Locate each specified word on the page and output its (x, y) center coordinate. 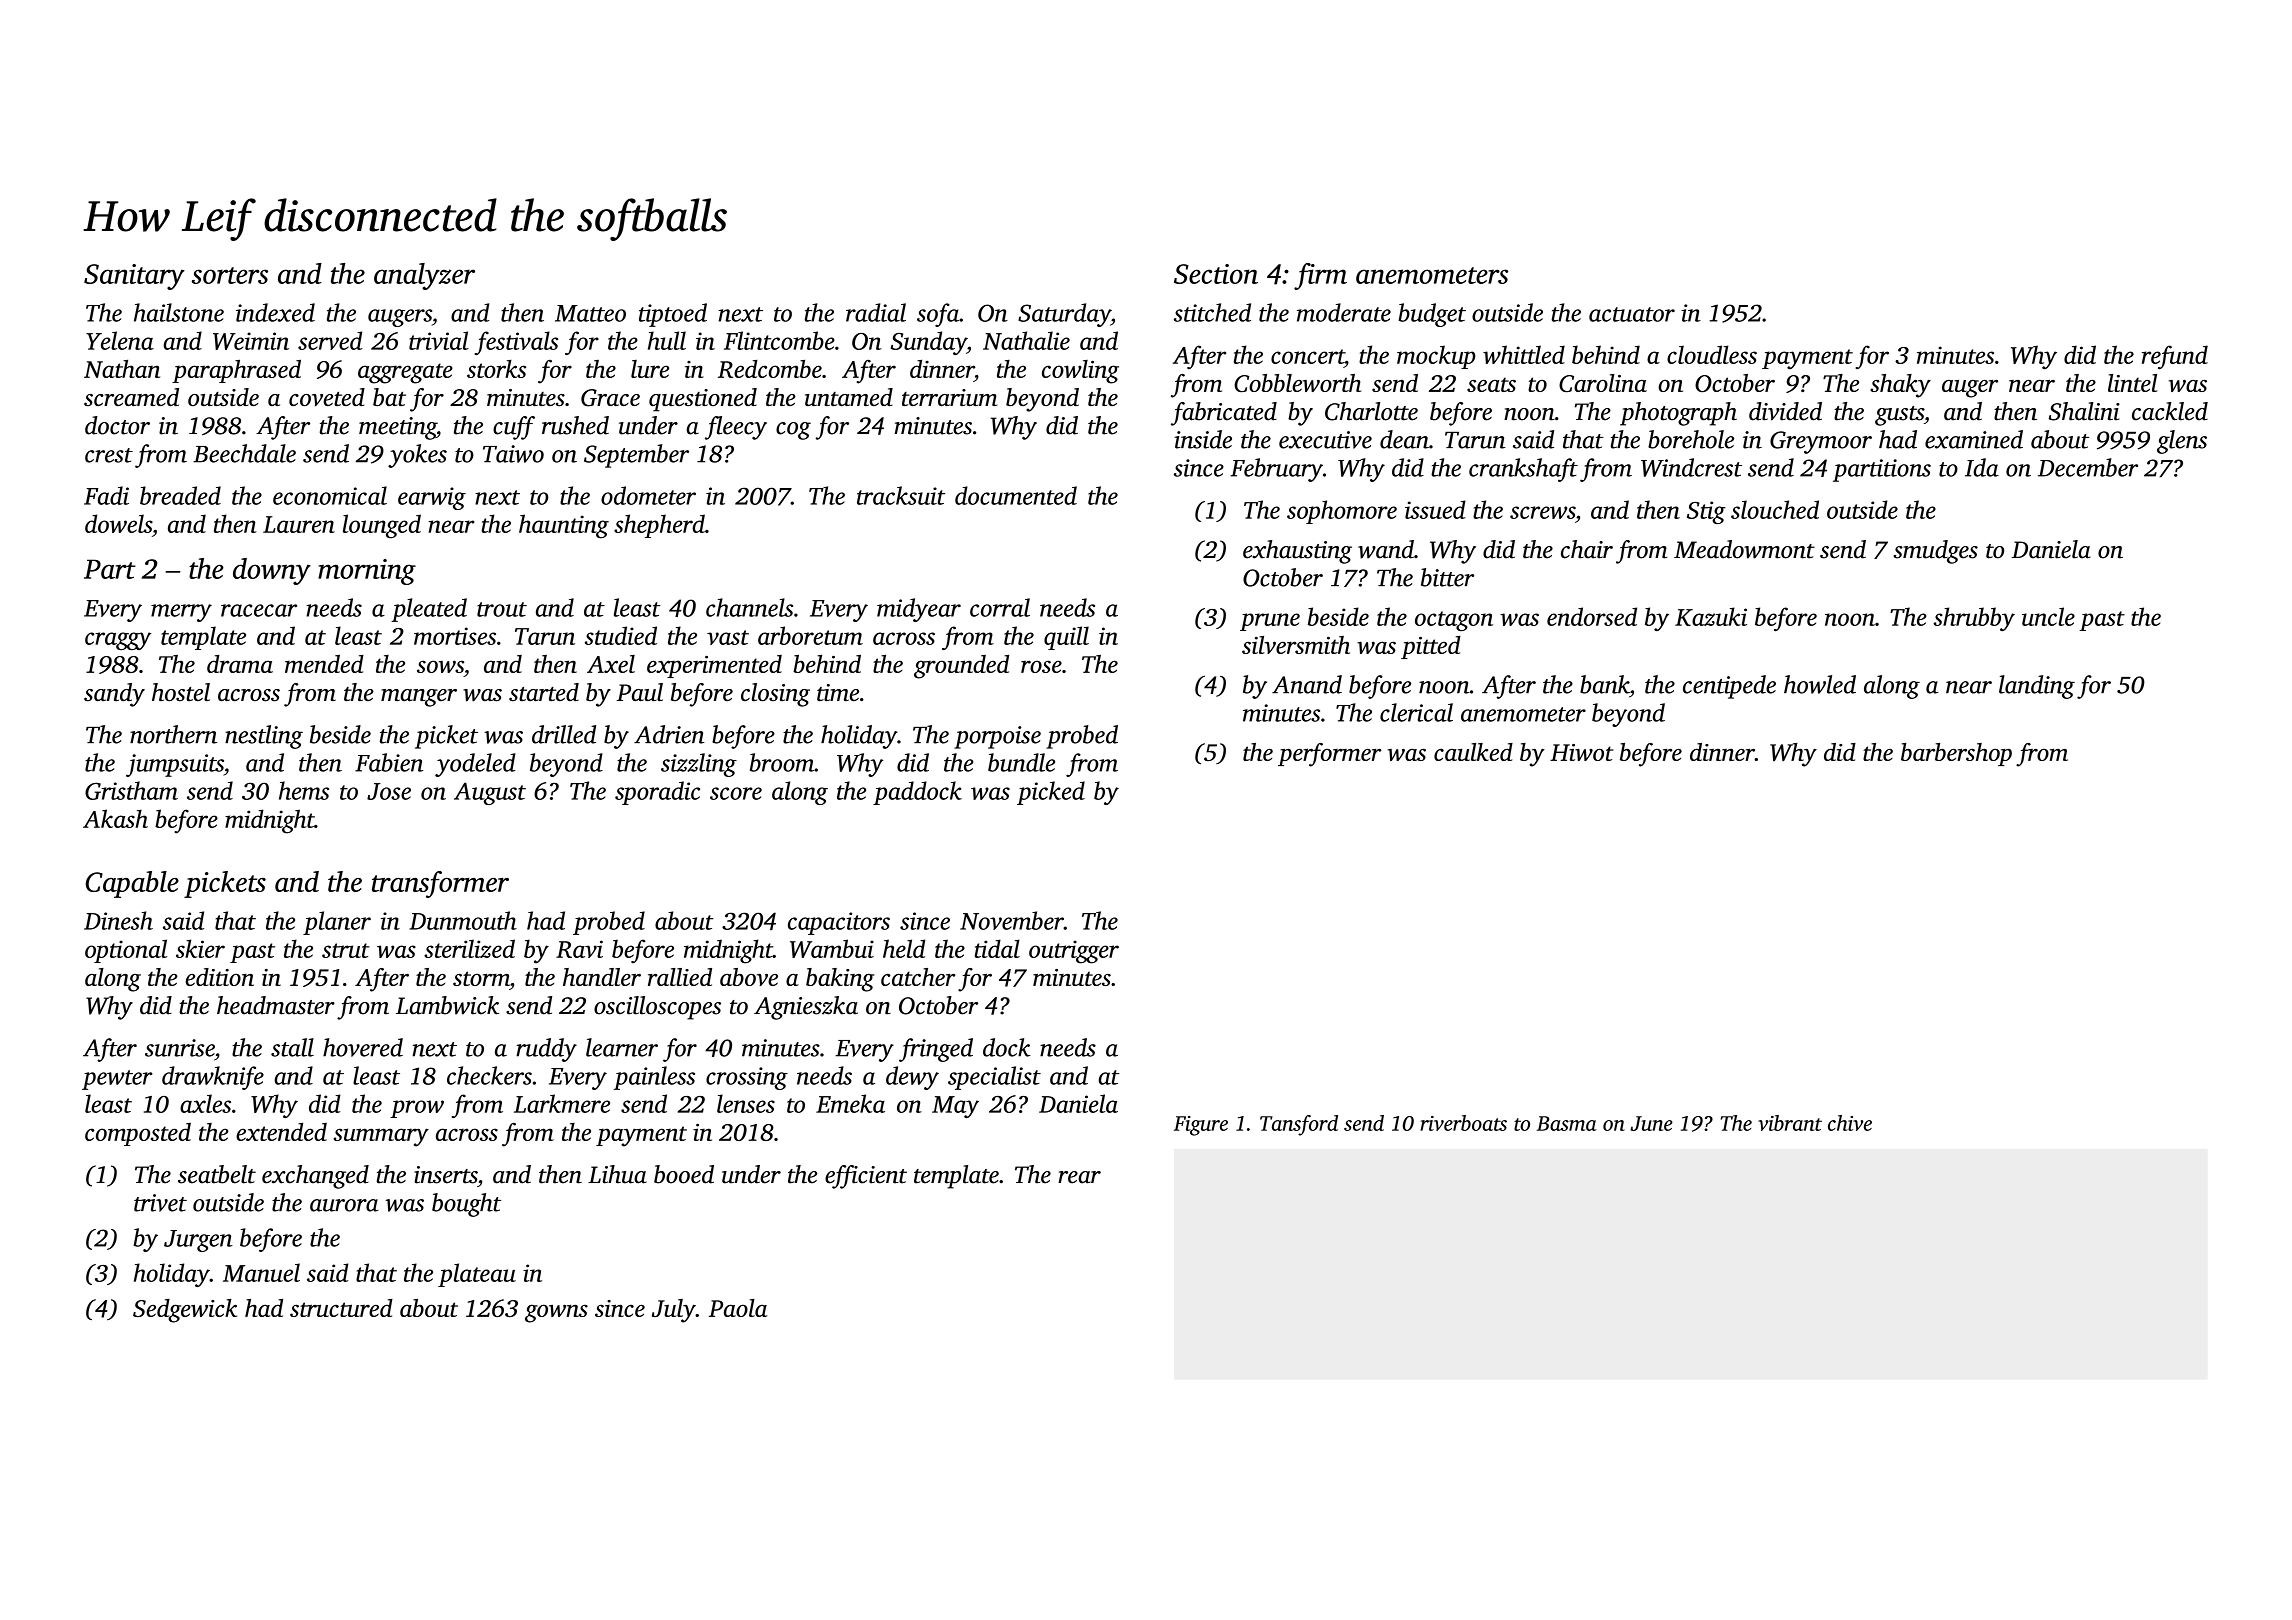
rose (1041, 666)
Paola (738, 1308)
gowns (556, 1313)
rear (1079, 1177)
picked (1051, 793)
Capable (132, 884)
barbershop (1956, 754)
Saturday (1064, 315)
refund (2175, 357)
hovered (363, 1047)
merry (181, 613)
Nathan (122, 368)
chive (1850, 1123)
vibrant (1790, 1123)
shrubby (1974, 619)
